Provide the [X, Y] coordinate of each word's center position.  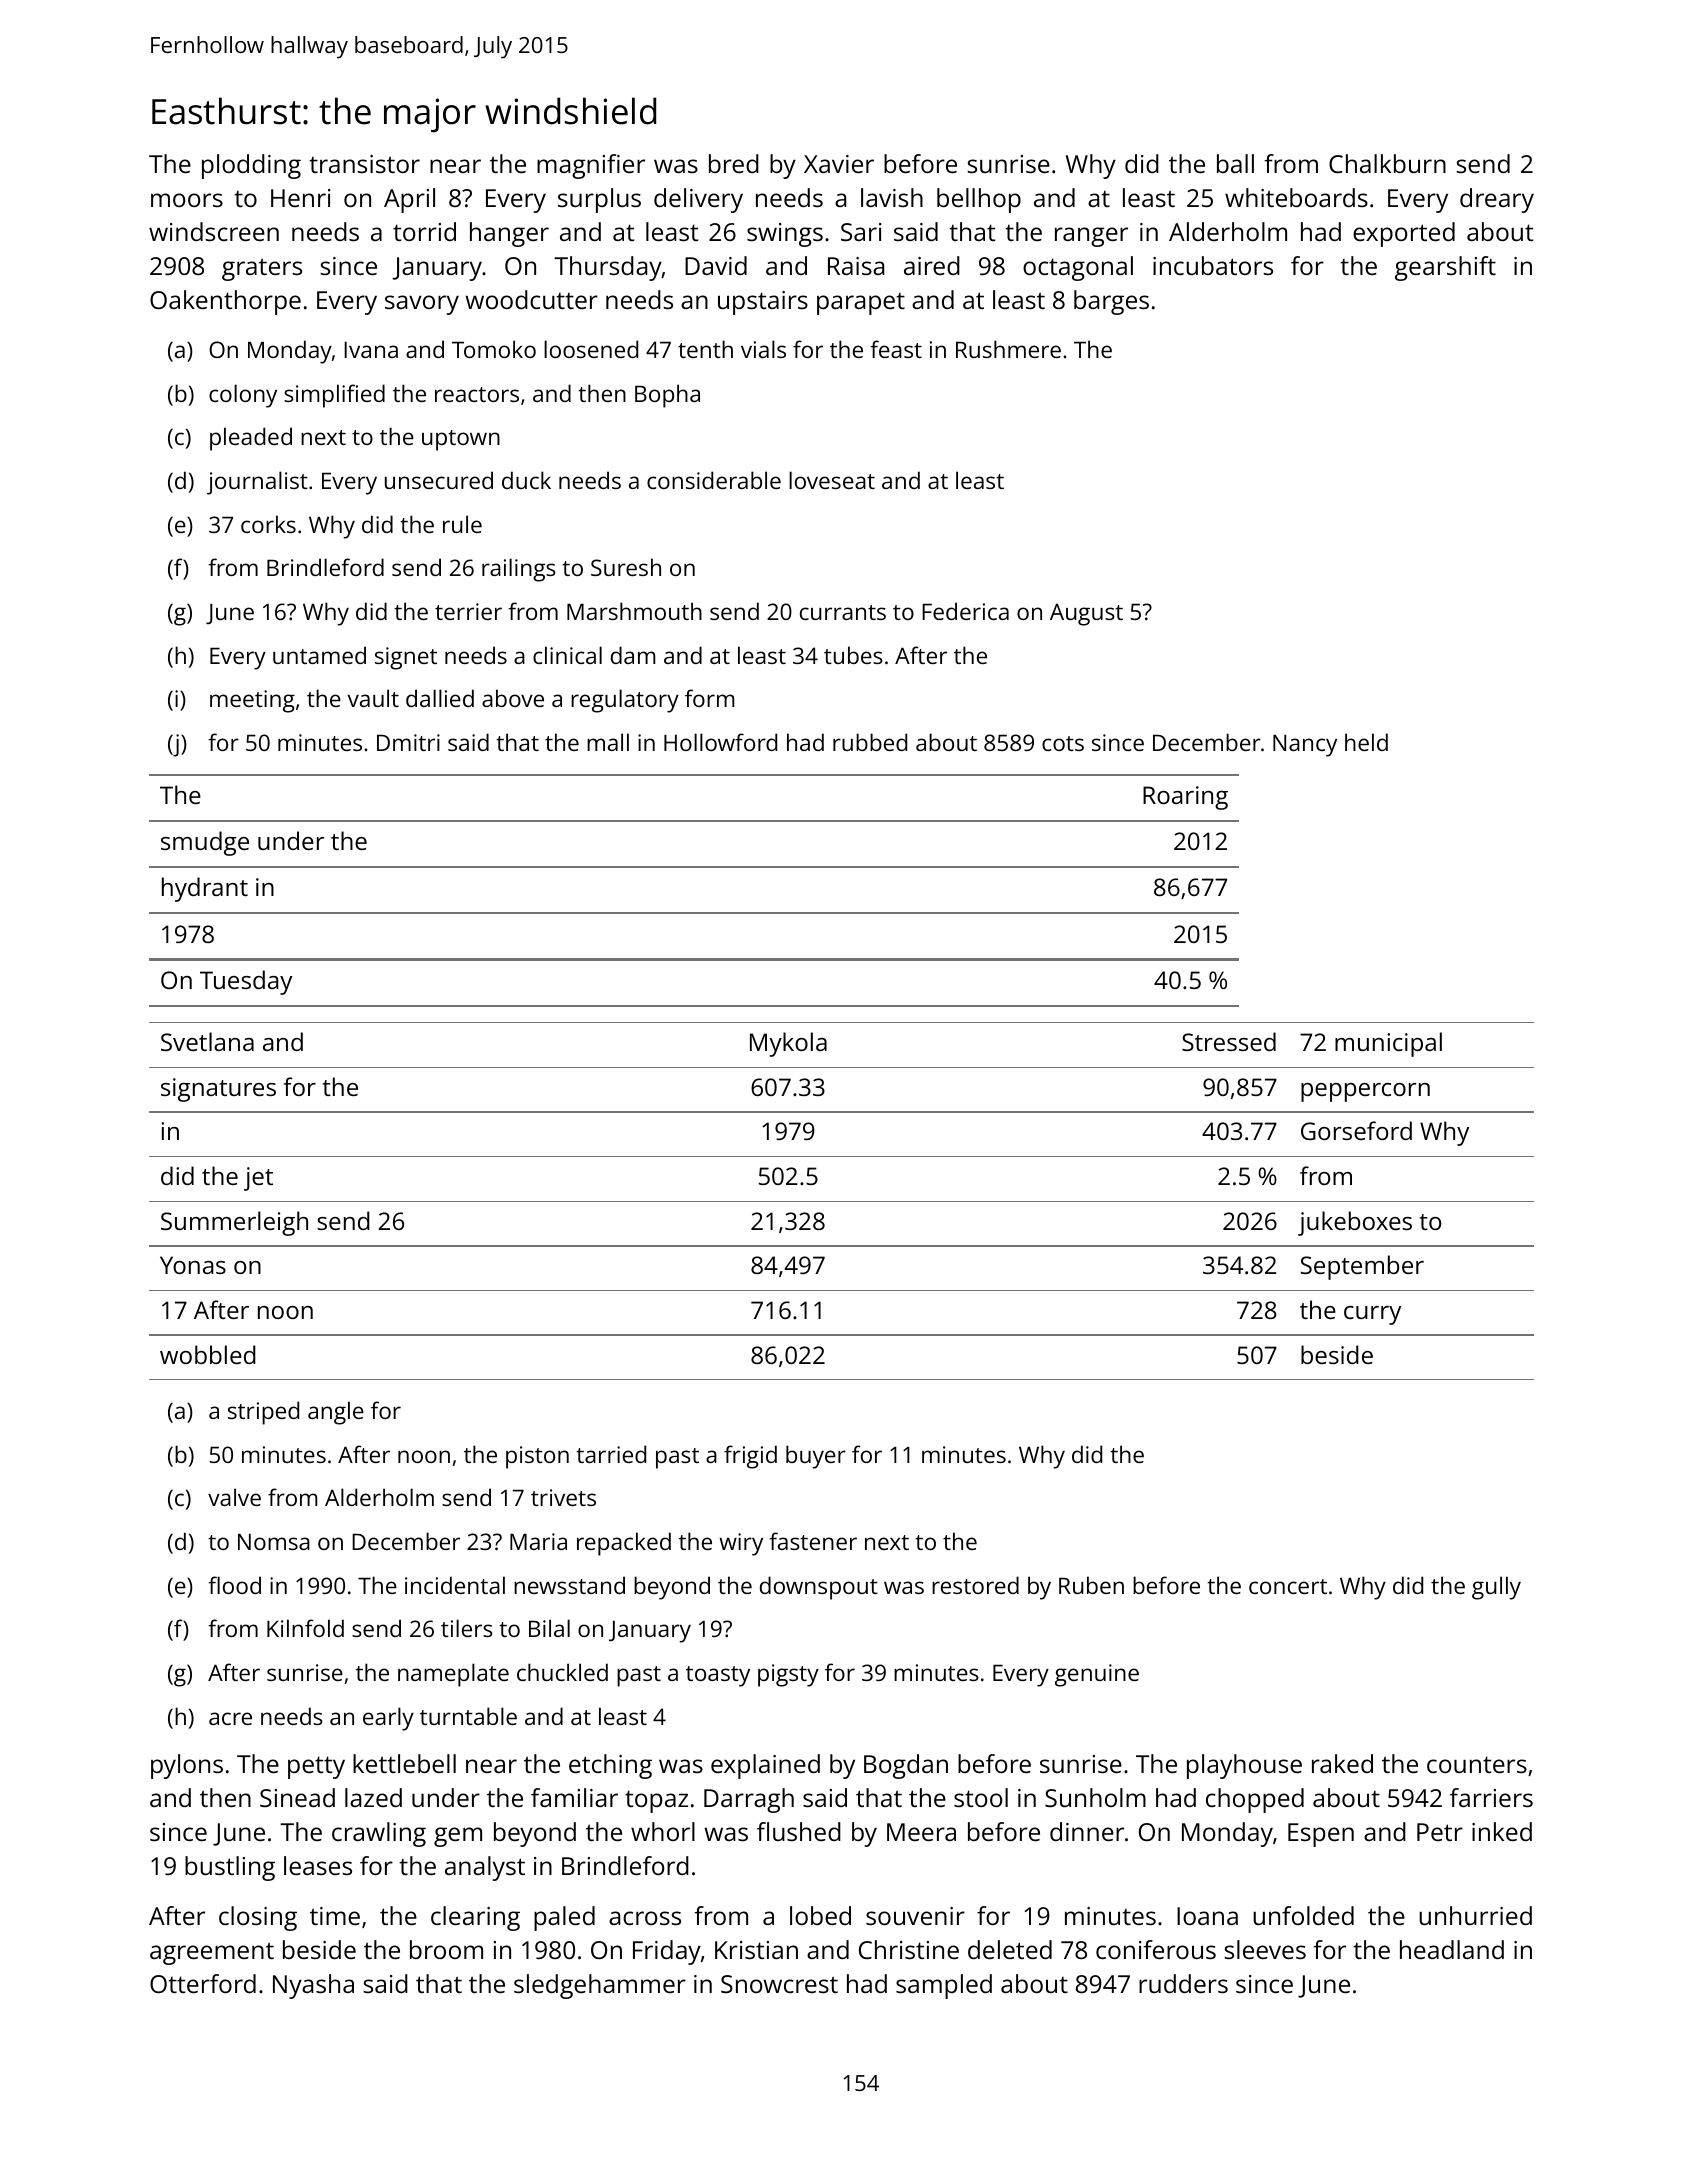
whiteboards [1296, 197]
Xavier [839, 164]
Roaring [1185, 798]
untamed [319, 655]
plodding [251, 166]
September [1362, 1267]
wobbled [208, 1354]
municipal [1388, 1044]
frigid [750, 1457]
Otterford [203, 1983]
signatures [218, 1090]
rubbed [870, 742]
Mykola [788, 1044]
